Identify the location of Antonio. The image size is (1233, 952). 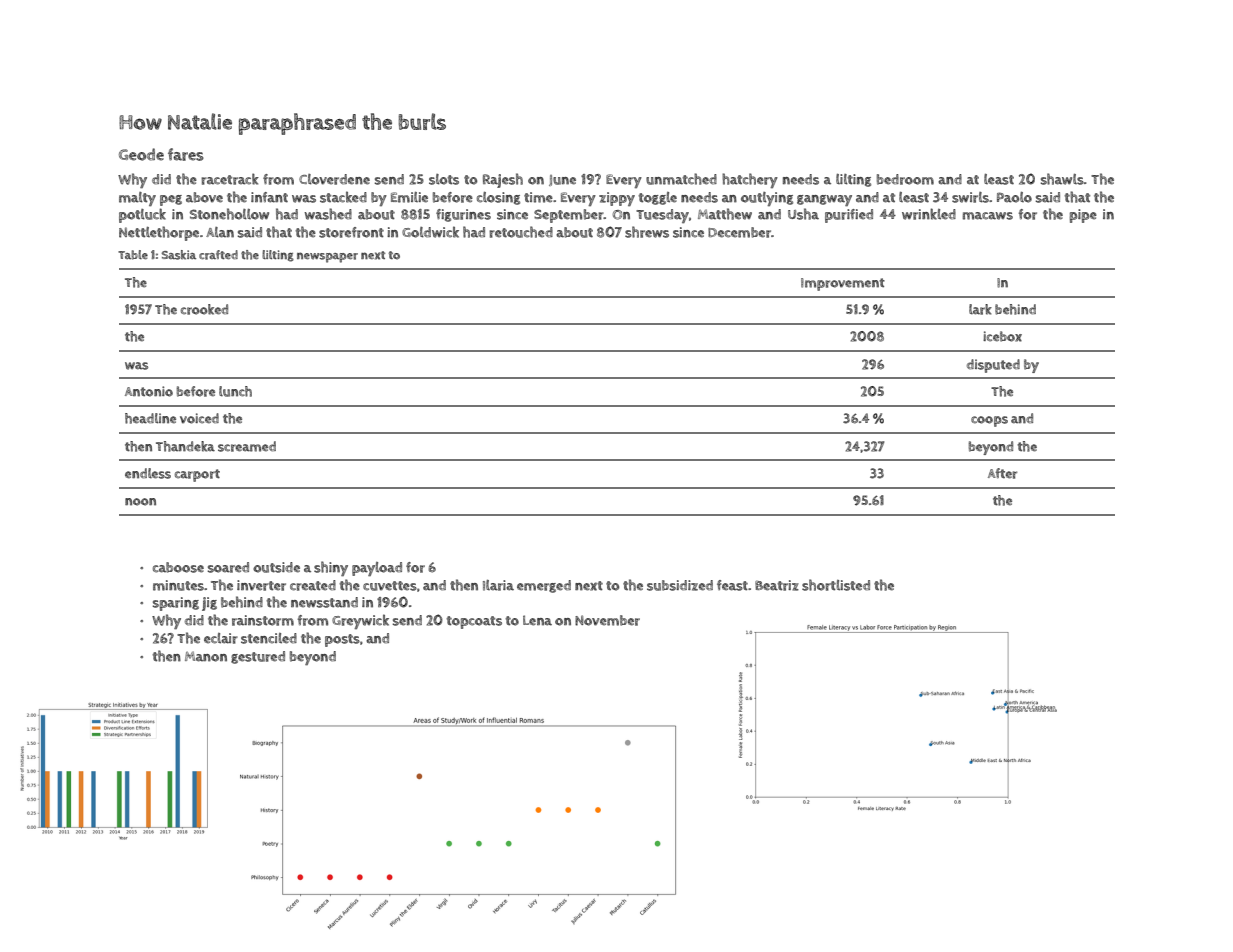
(149, 391).
